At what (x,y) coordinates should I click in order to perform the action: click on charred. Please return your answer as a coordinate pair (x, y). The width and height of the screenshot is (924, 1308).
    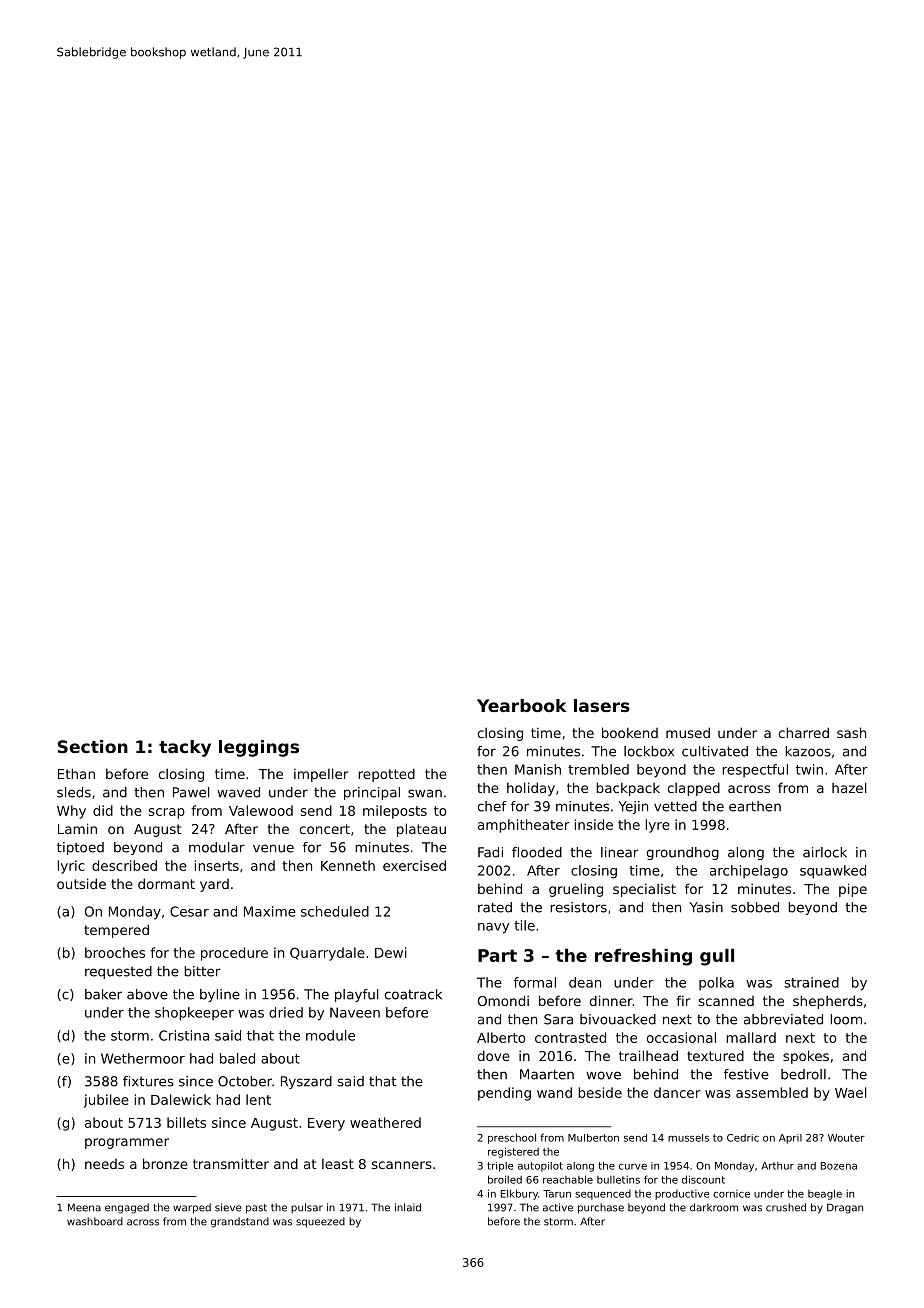
    Looking at the image, I should click on (804, 732).
